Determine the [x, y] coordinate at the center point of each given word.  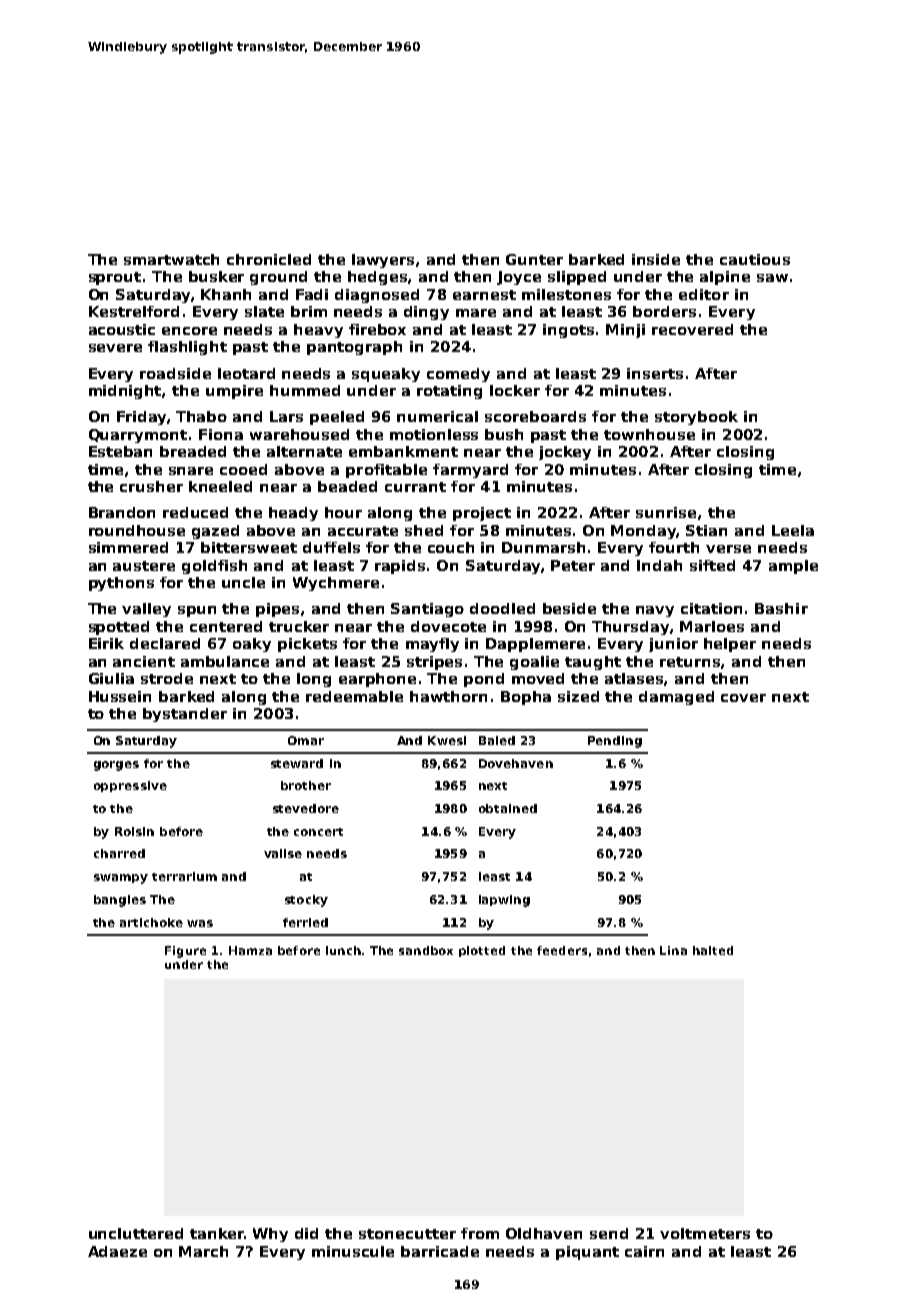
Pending [615, 742]
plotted [482, 951]
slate [264, 311]
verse [728, 549]
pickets [307, 645]
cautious [755, 259]
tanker [217, 1233]
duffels [331, 547]
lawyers [383, 261]
